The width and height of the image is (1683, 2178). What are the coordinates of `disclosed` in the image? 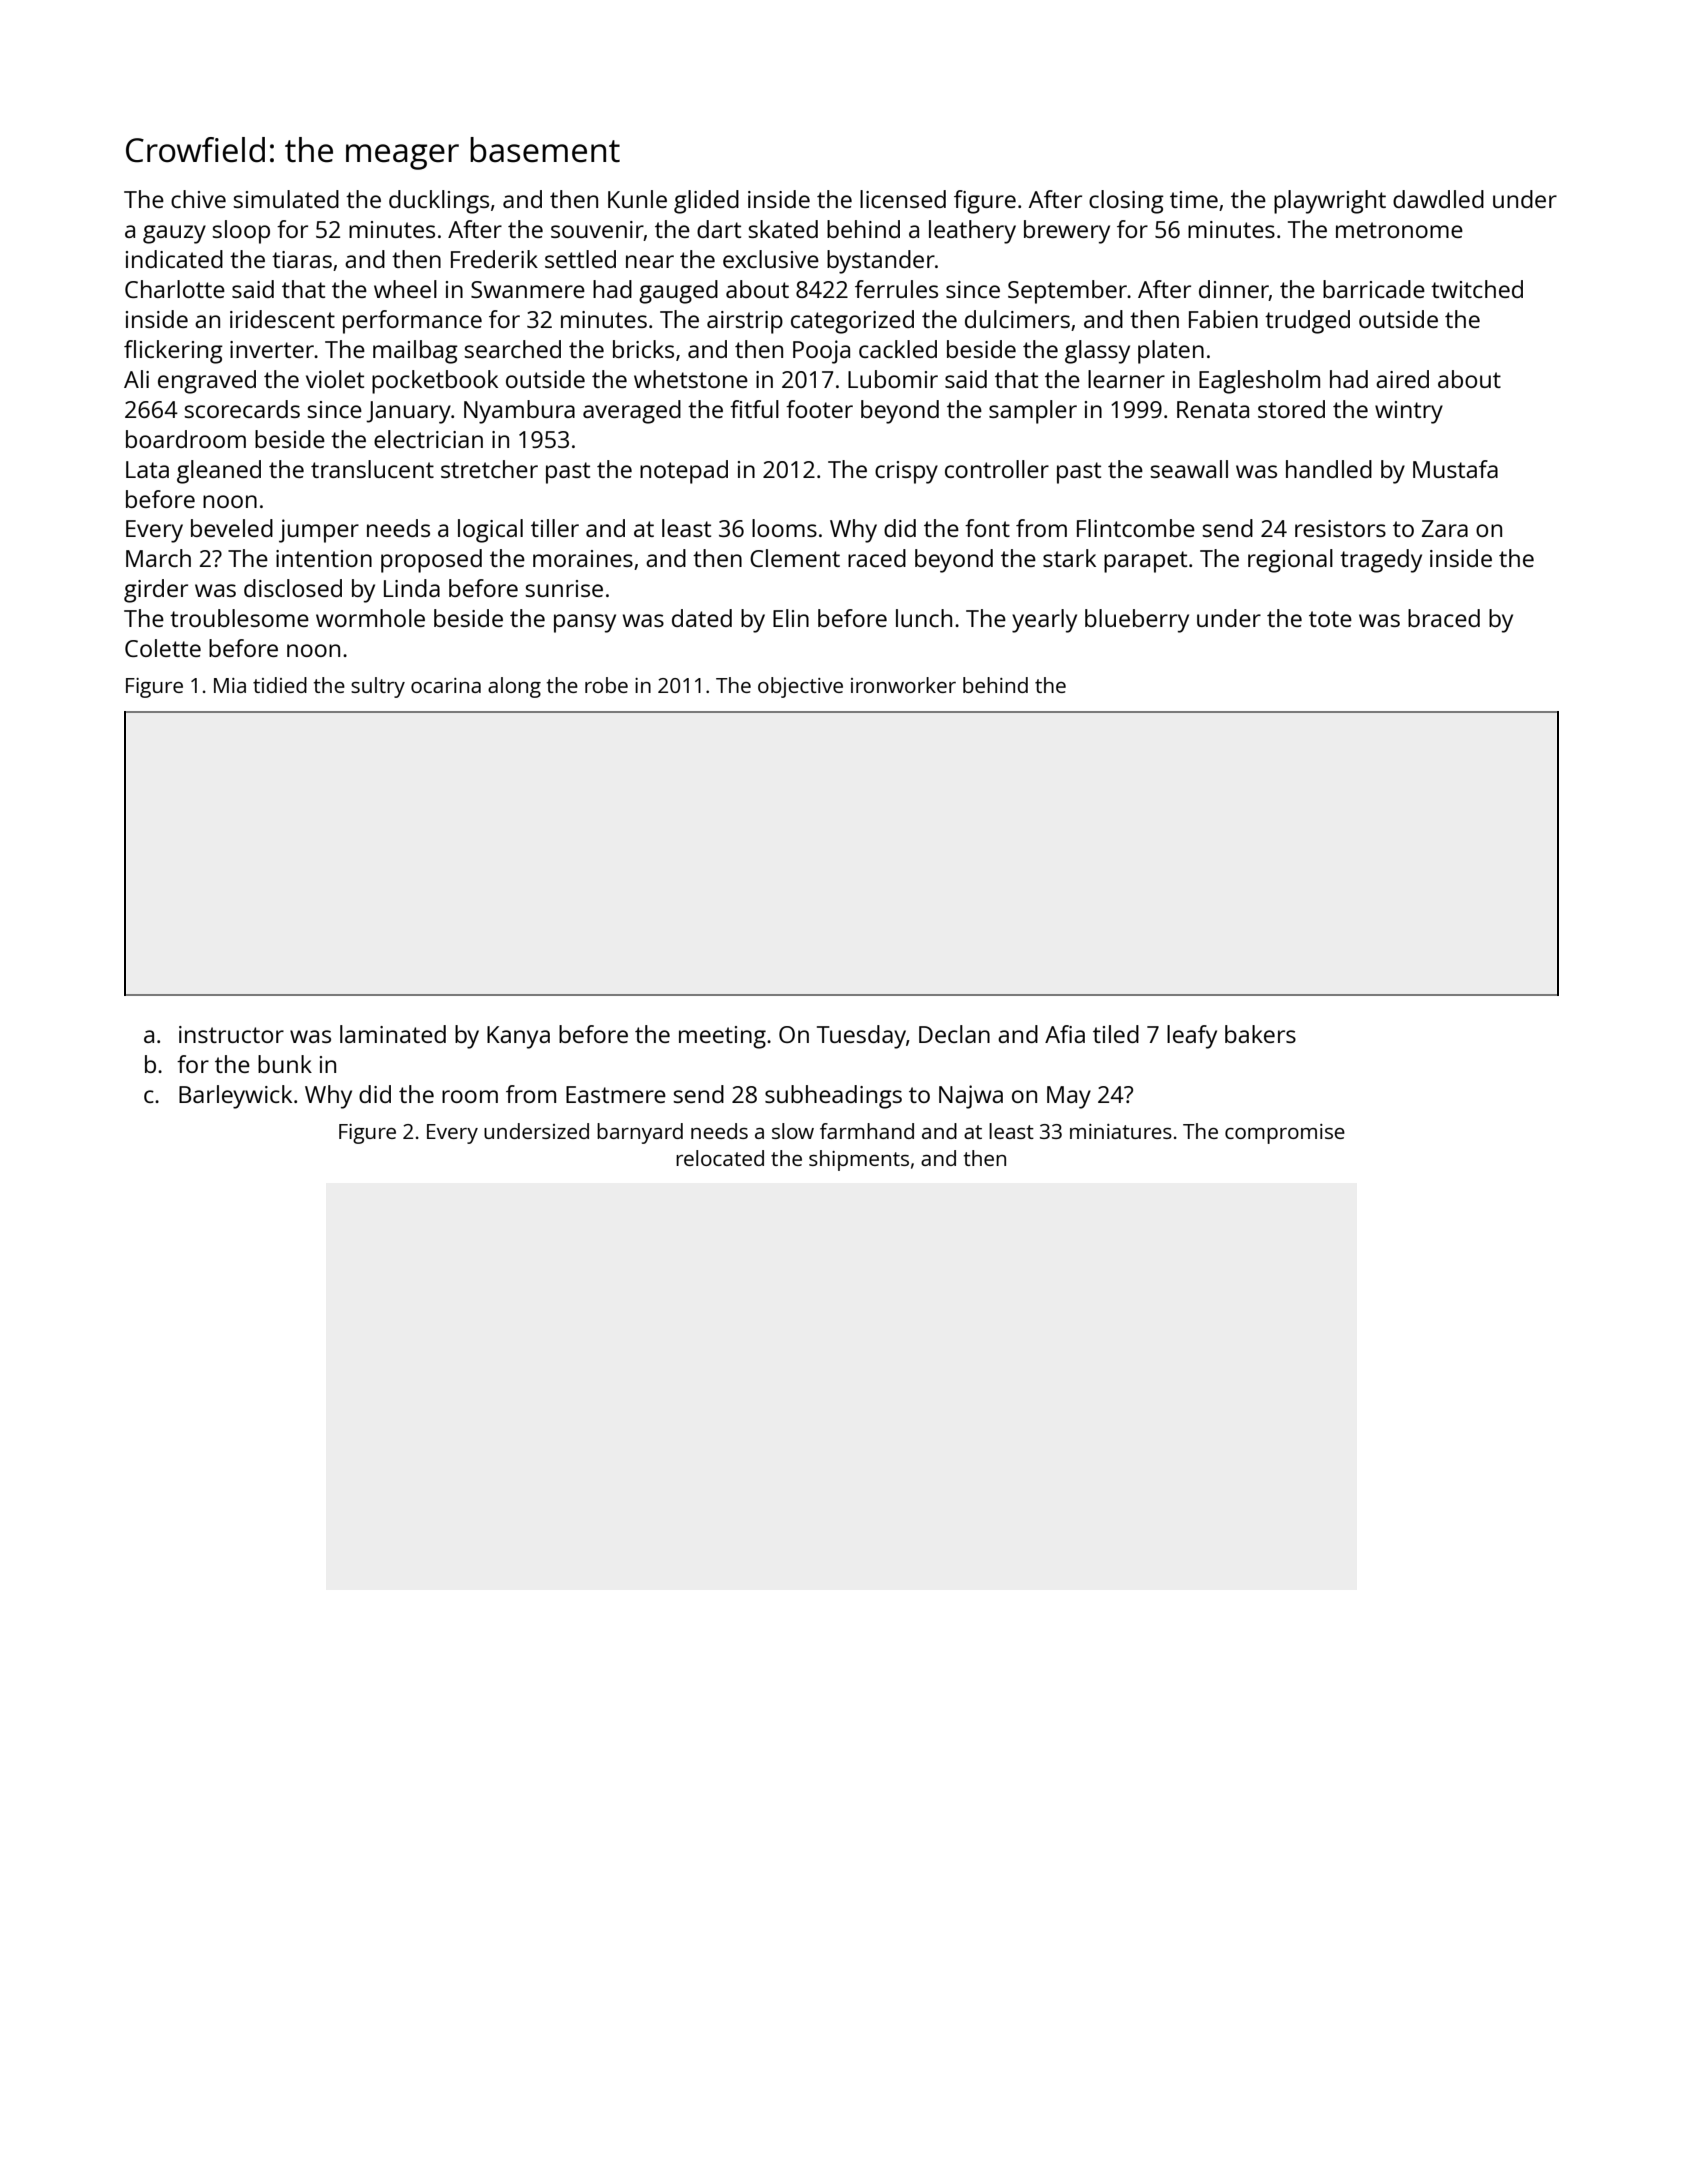 It's located at (293, 588).
